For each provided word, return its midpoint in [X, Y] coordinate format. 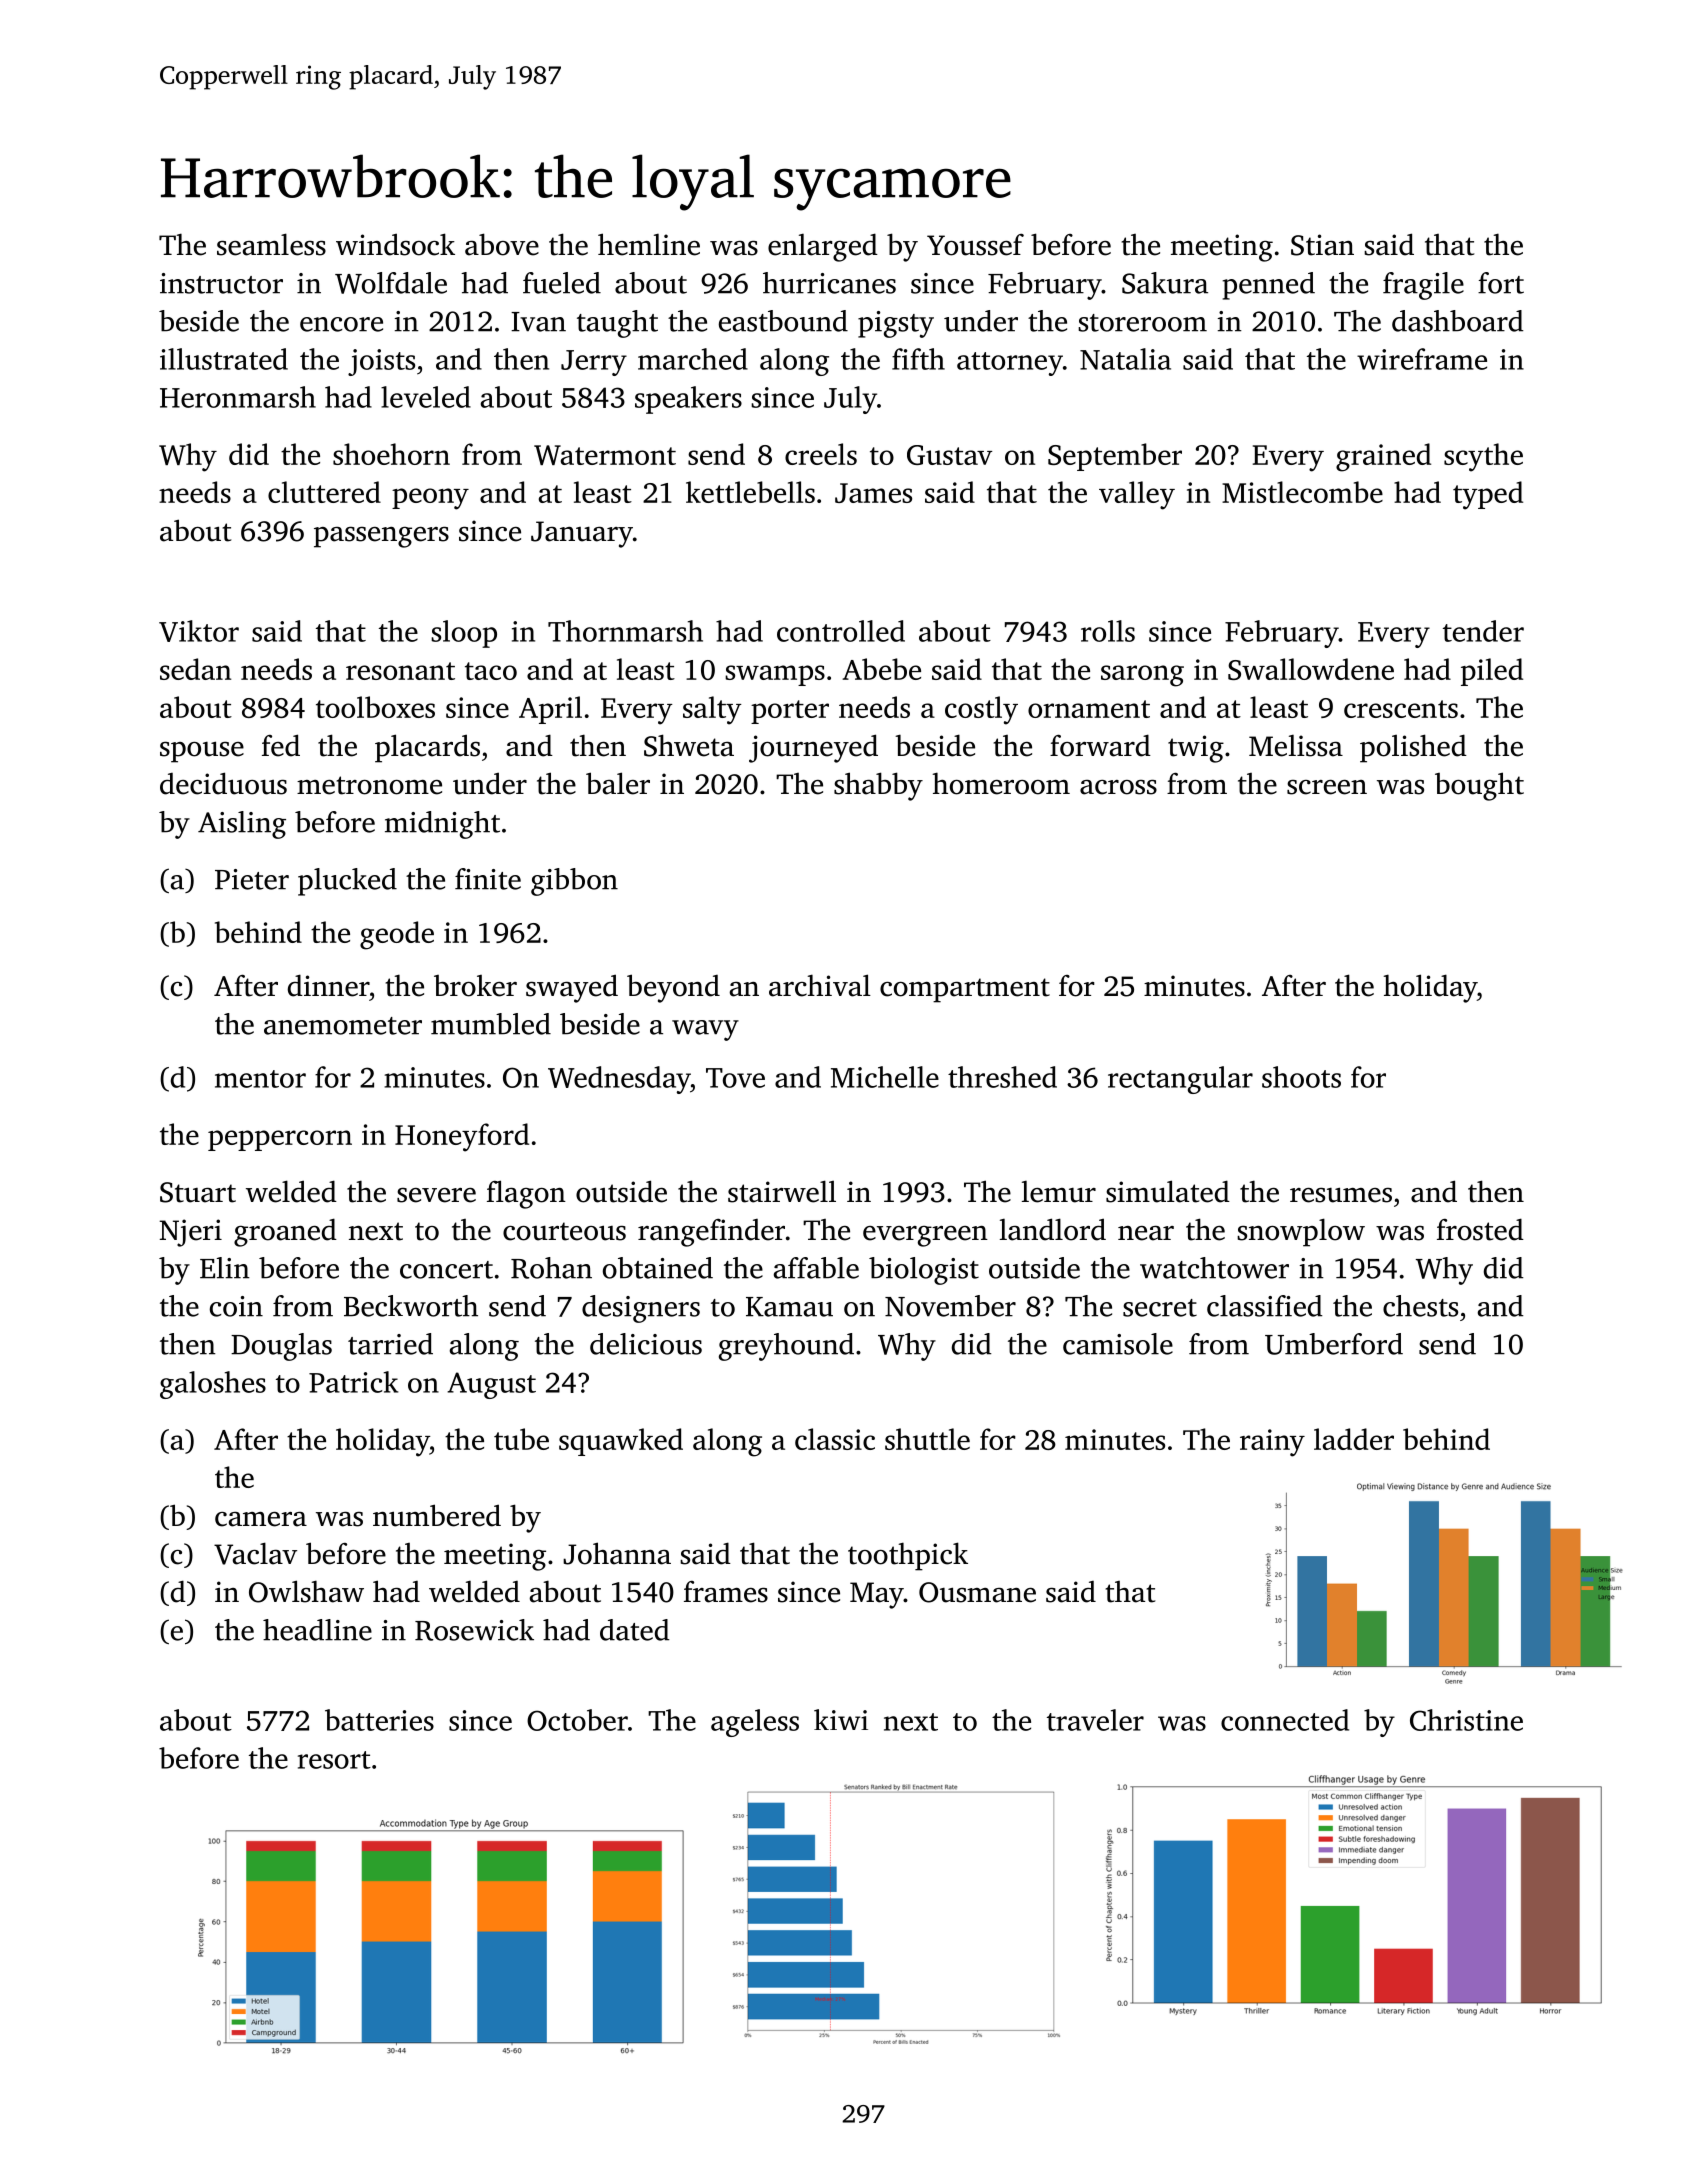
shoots [1301, 1077]
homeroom [1001, 783]
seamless [271, 244]
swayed [572, 988]
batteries [379, 1720]
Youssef [975, 245]
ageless [755, 1723]
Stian [1322, 245]
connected [1285, 1720]
